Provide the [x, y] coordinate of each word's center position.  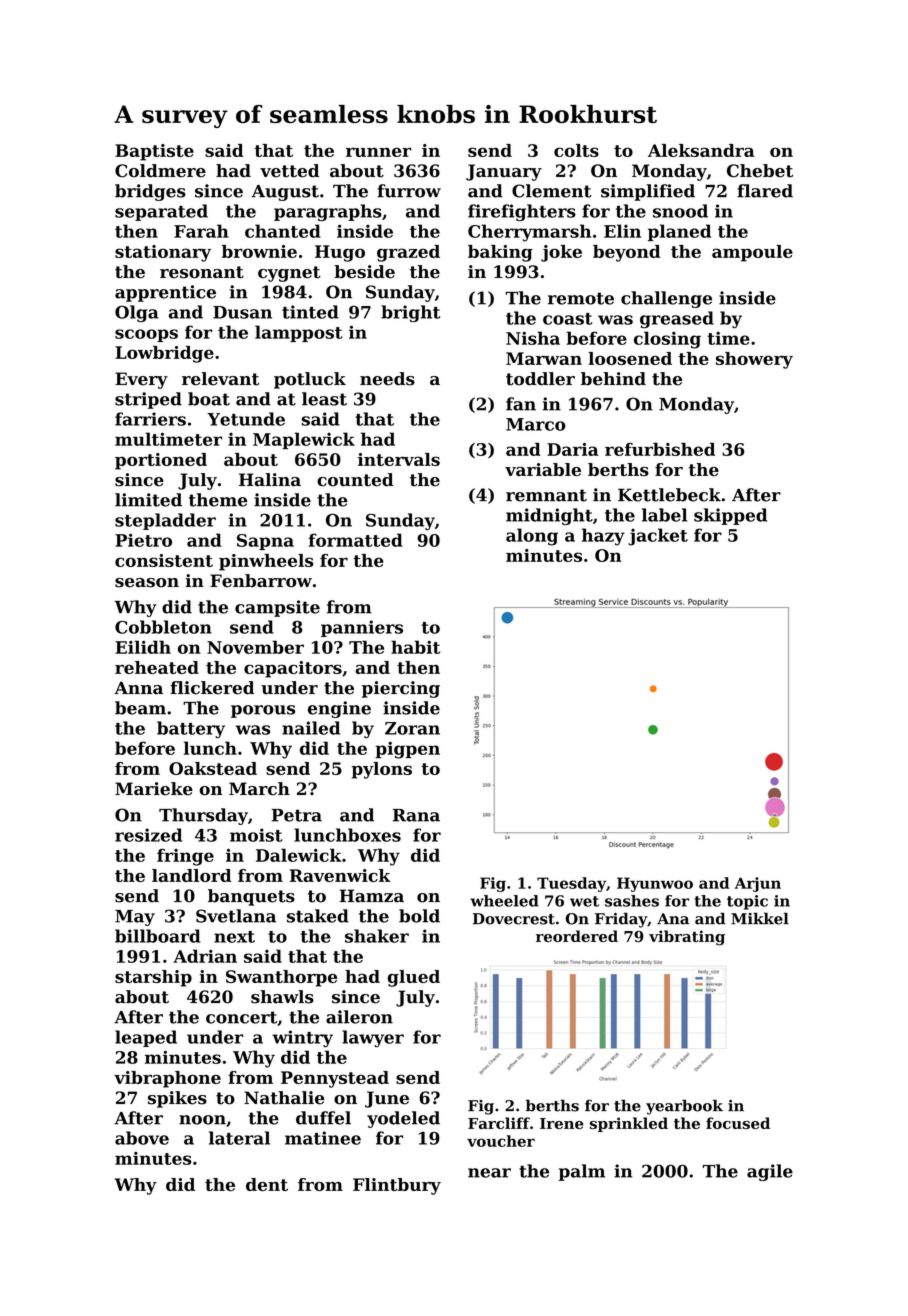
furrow [409, 191]
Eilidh [143, 647]
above [142, 1138]
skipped [730, 516]
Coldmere [160, 171]
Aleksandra [701, 150]
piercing [401, 689]
